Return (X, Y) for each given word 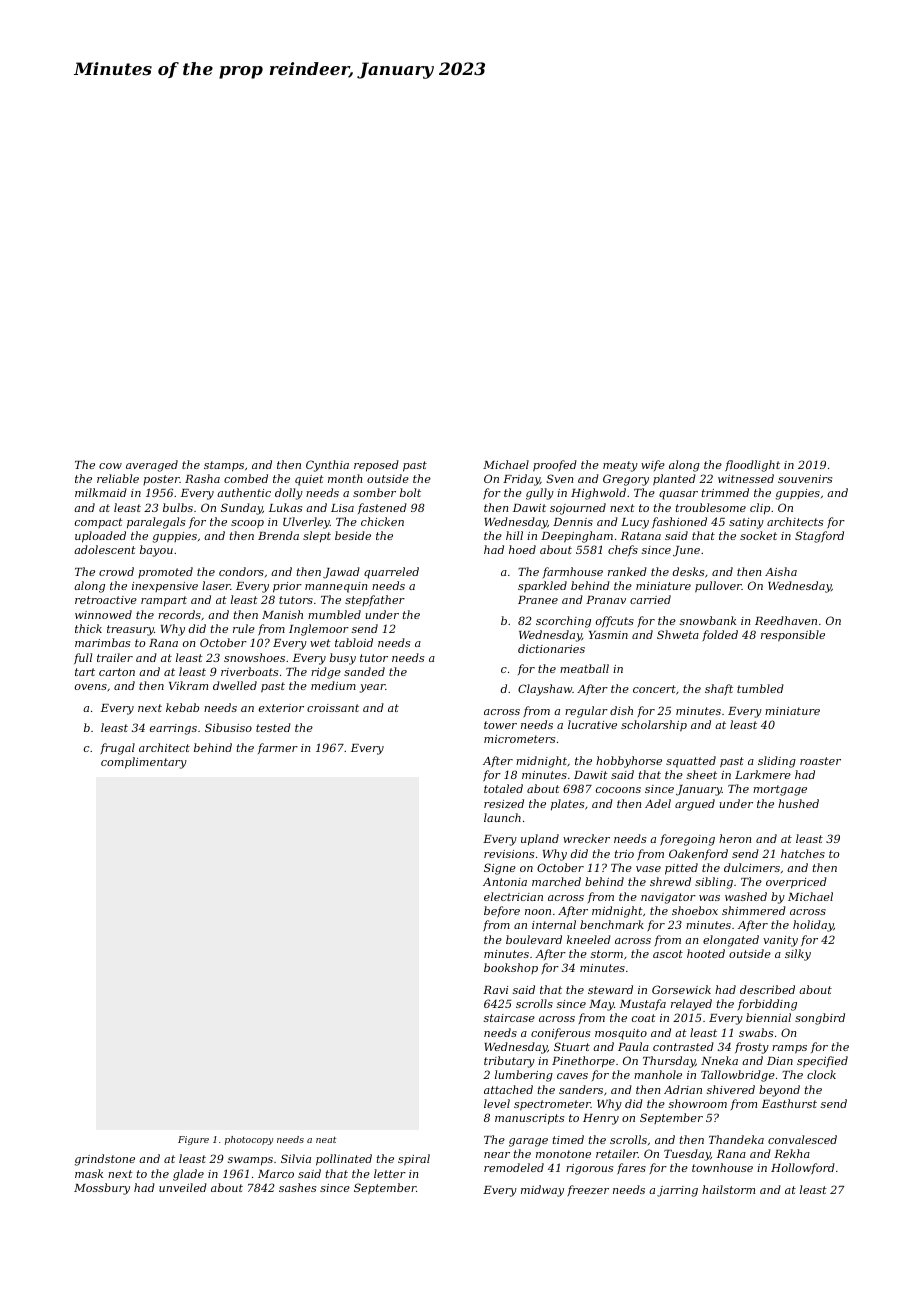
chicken (382, 521)
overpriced (796, 883)
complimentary (144, 763)
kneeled (589, 939)
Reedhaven (786, 620)
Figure (193, 1140)
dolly (289, 494)
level (497, 1103)
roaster (820, 761)
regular (586, 712)
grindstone (105, 1160)
